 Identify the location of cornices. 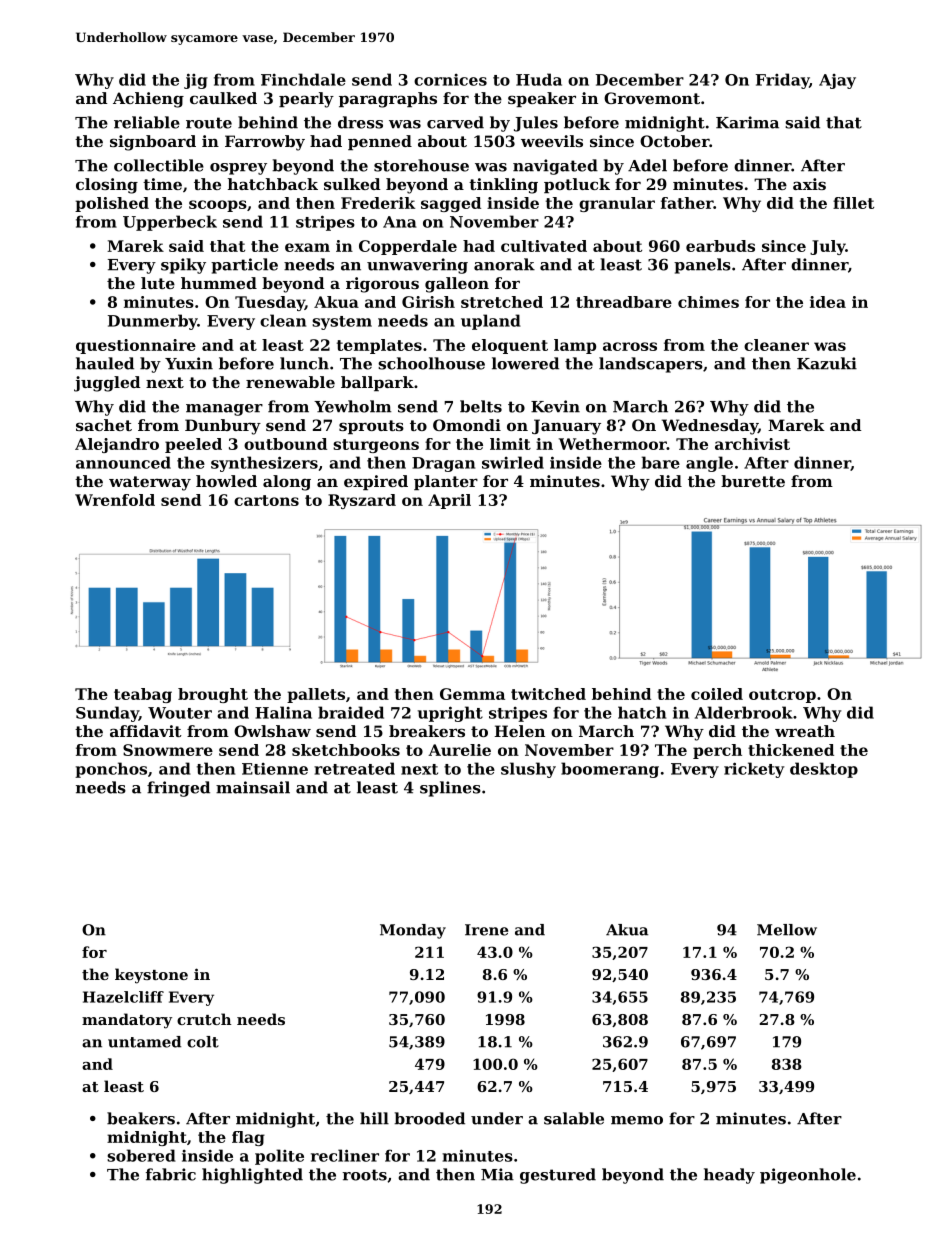
(450, 80).
